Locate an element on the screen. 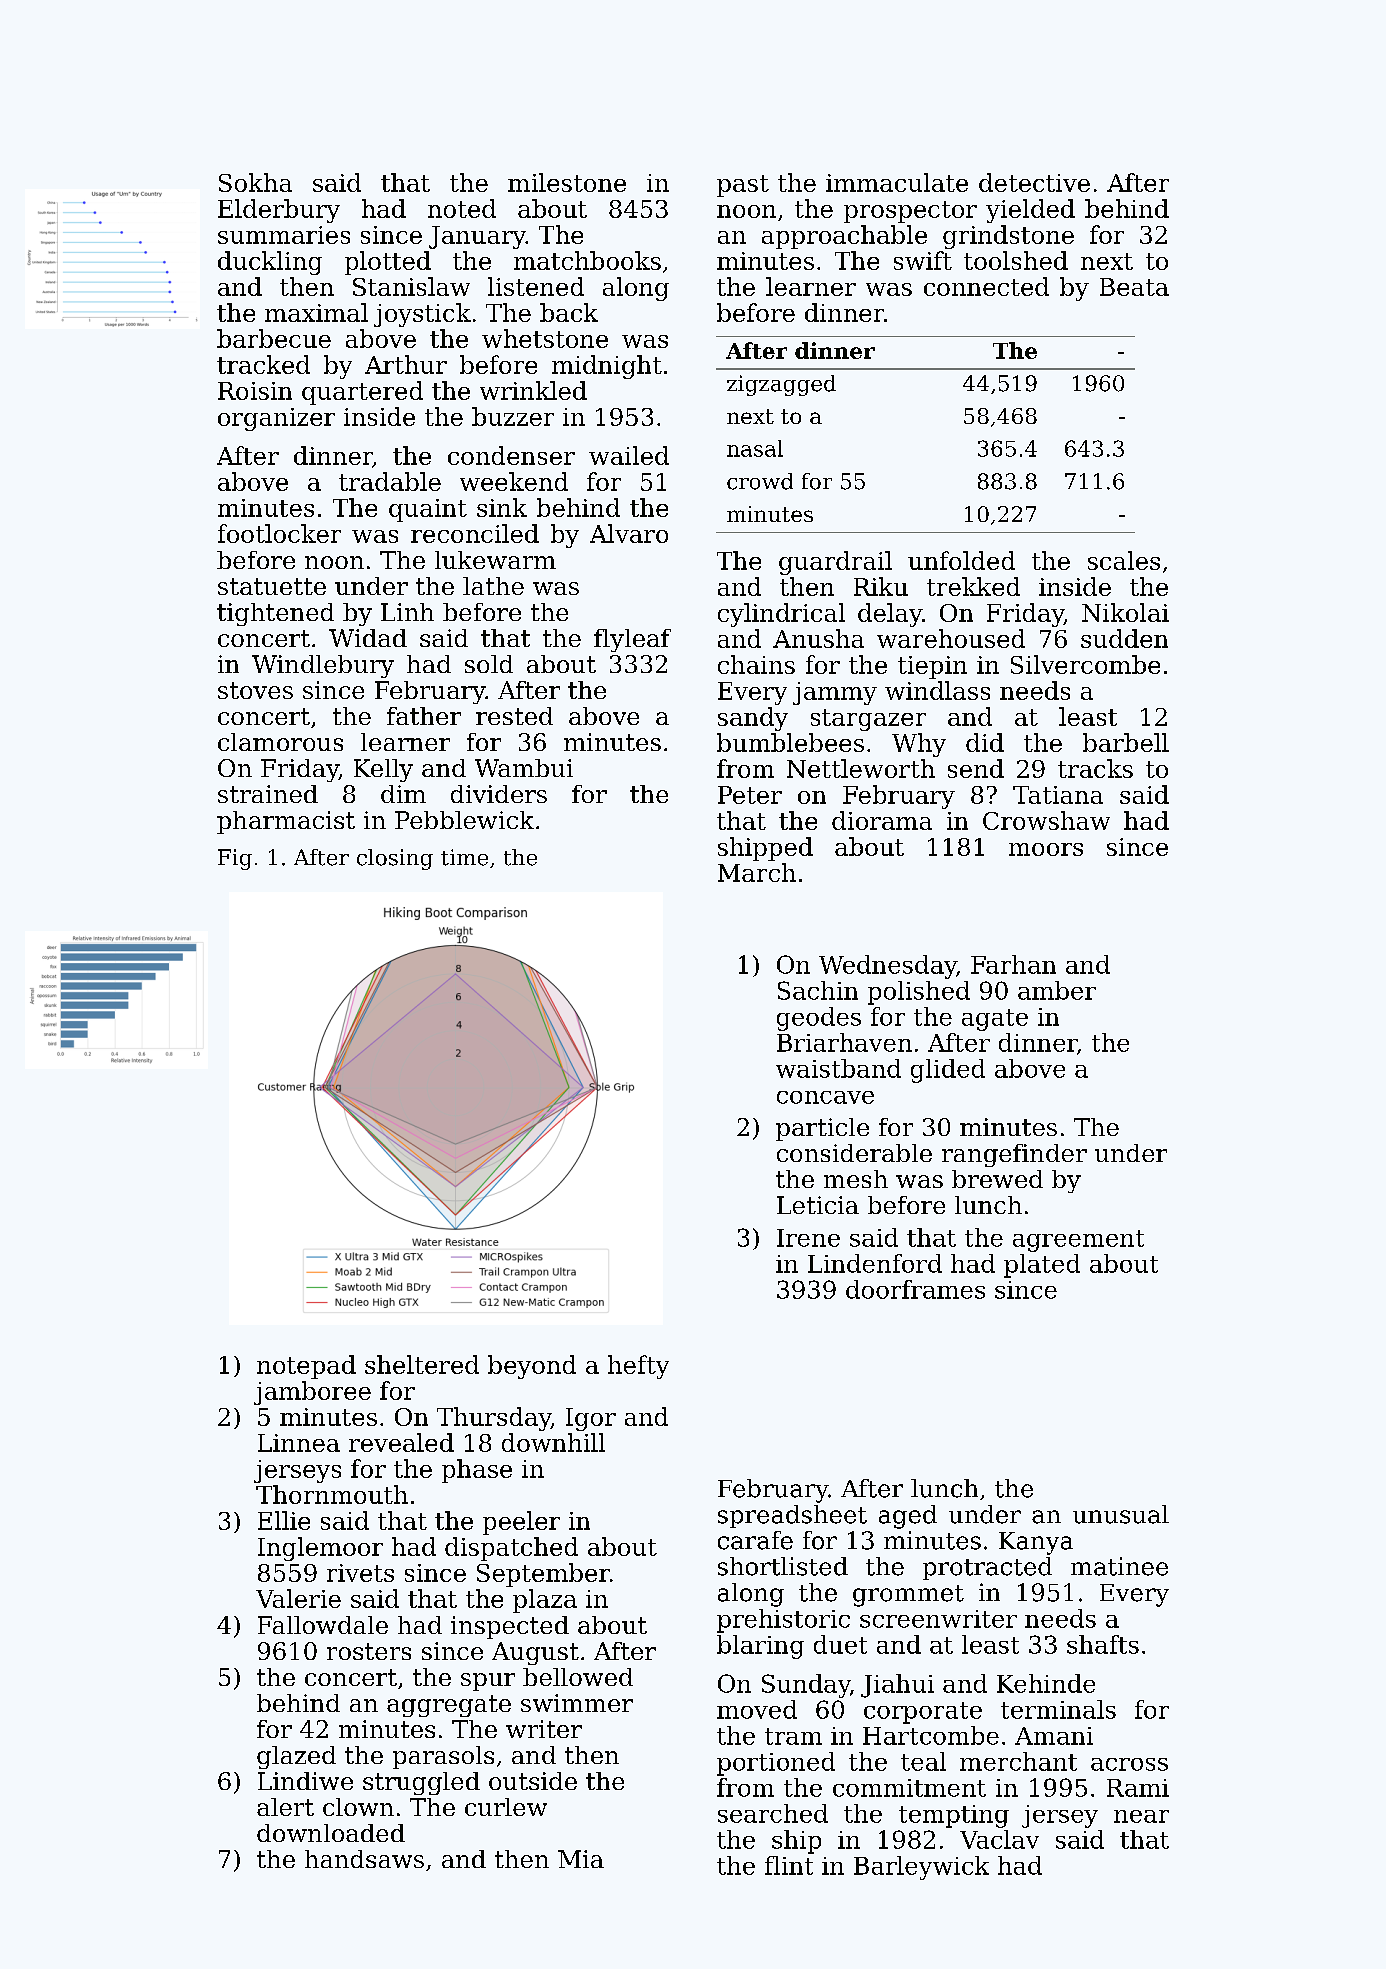 The width and height of the screenshot is (1386, 1969). barbecue is located at coordinates (274, 338).
